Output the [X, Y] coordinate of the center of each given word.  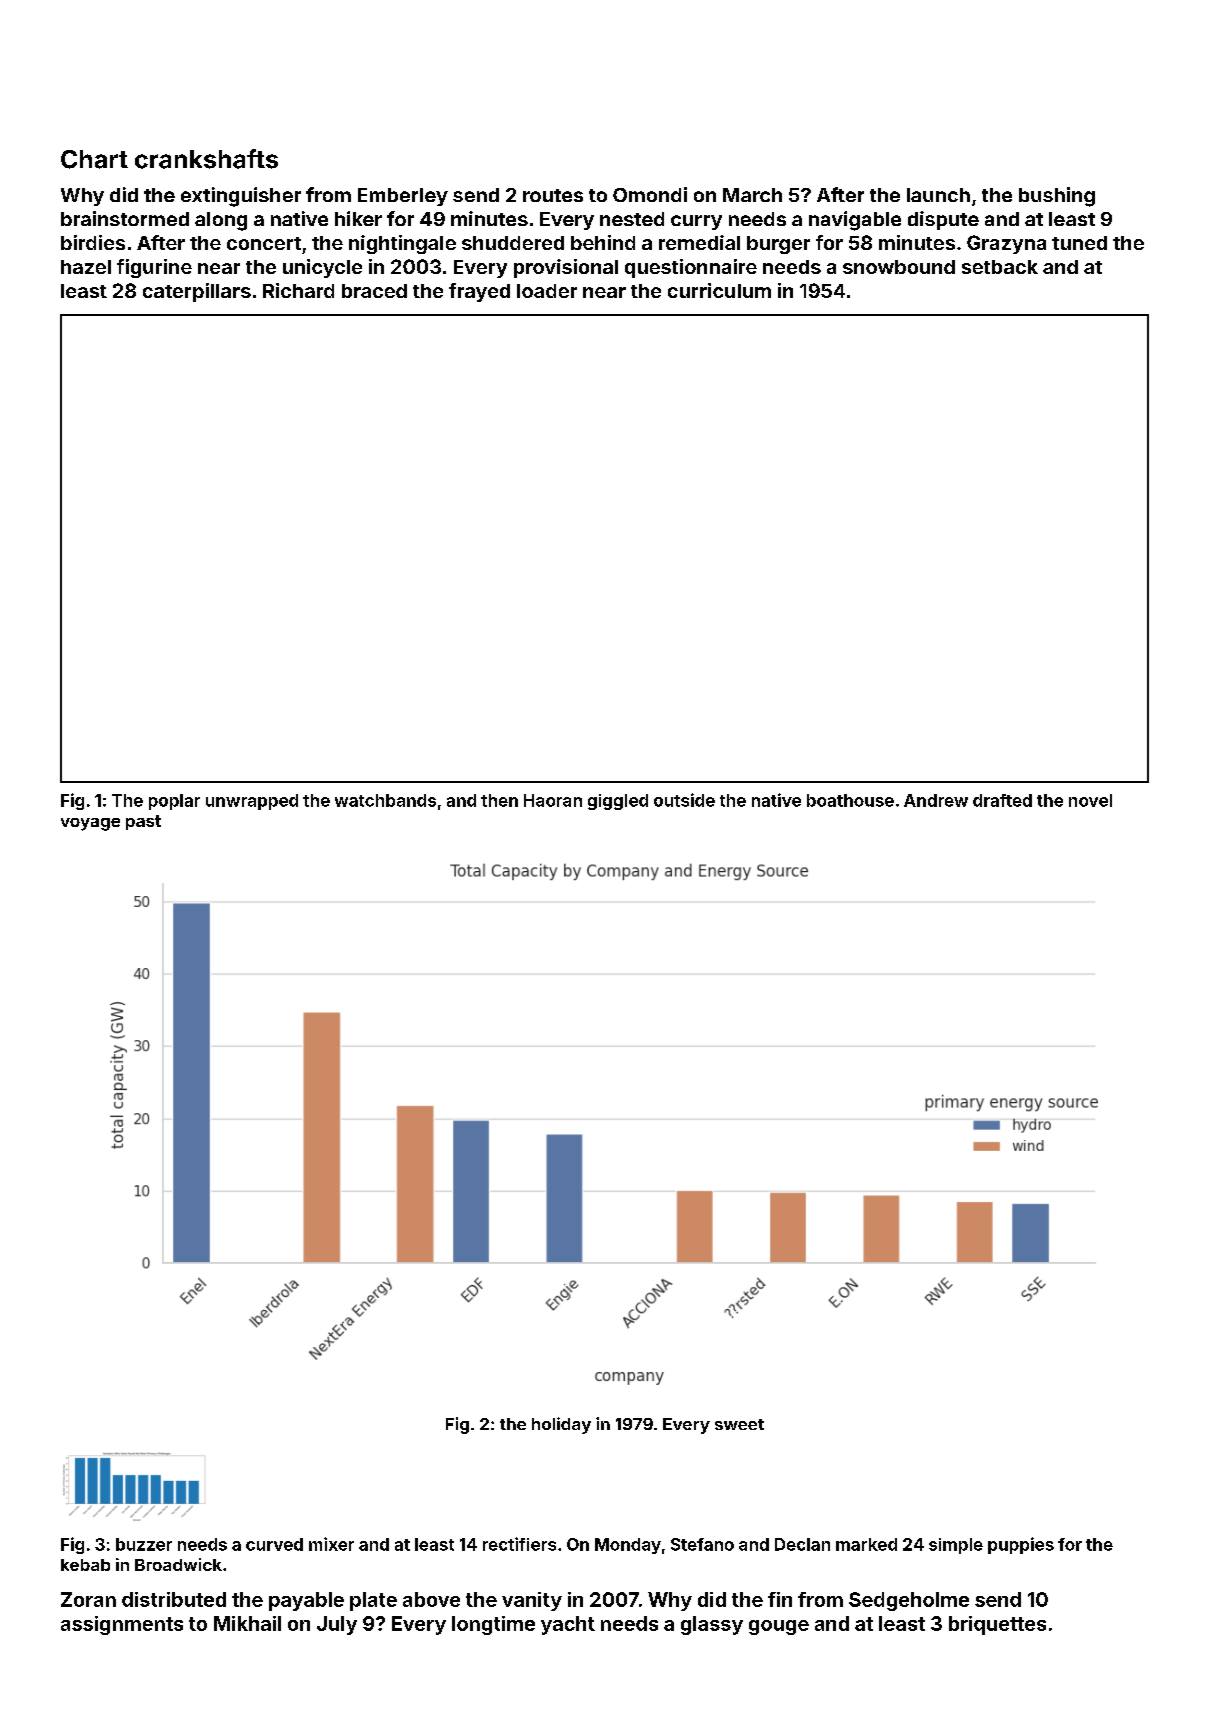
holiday [561, 1425]
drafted [1002, 800]
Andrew [936, 800]
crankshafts [206, 159]
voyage [90, 824]
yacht [568, 1625]
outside [684, 800]
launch [938, 195]
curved [274, 1544]
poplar [174, 802]
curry [696, 222]
